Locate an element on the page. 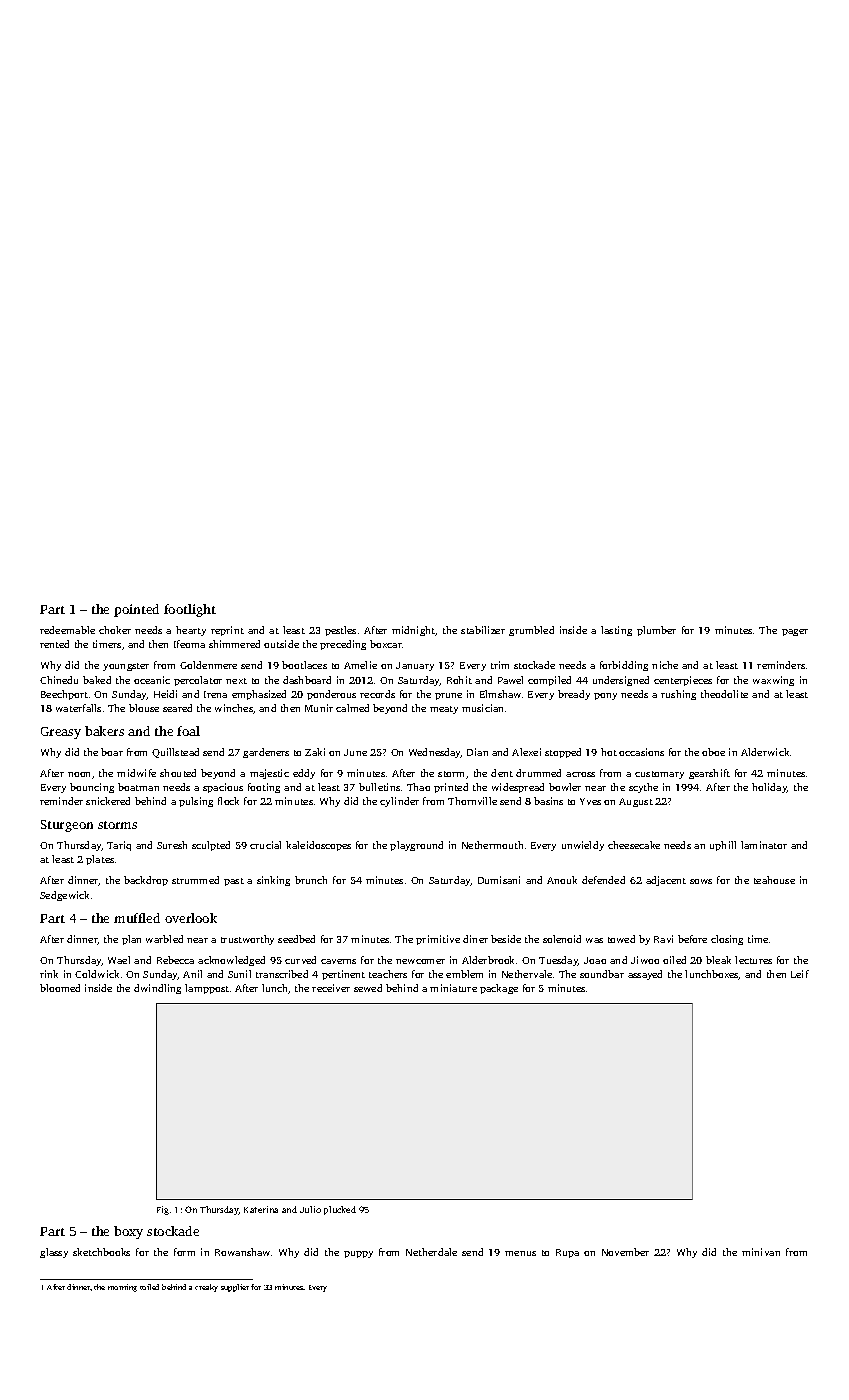  playground is located at coordinates (416, 846).
